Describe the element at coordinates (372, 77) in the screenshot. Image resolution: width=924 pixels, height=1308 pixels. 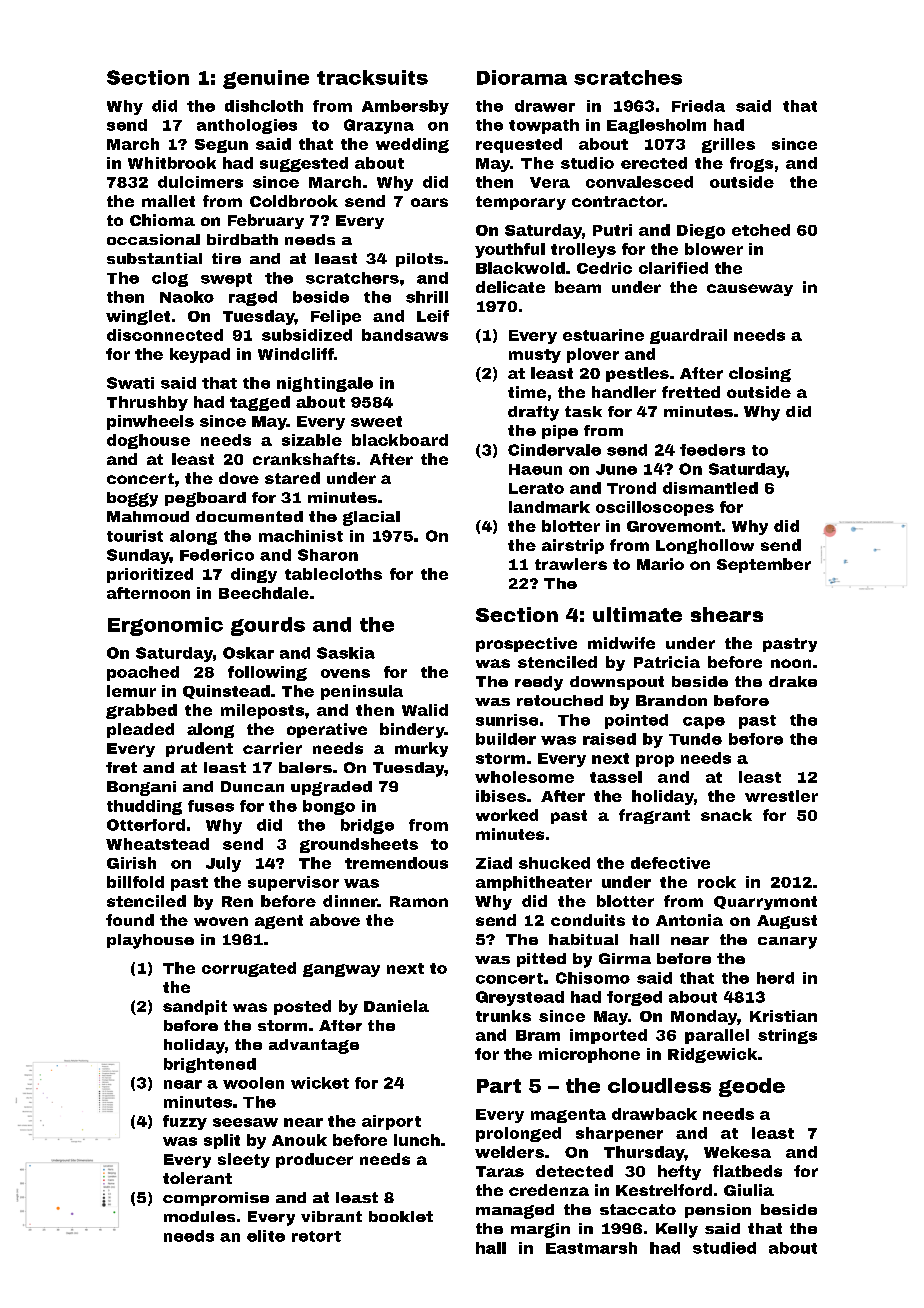
I see `tracksuits` at that location.
